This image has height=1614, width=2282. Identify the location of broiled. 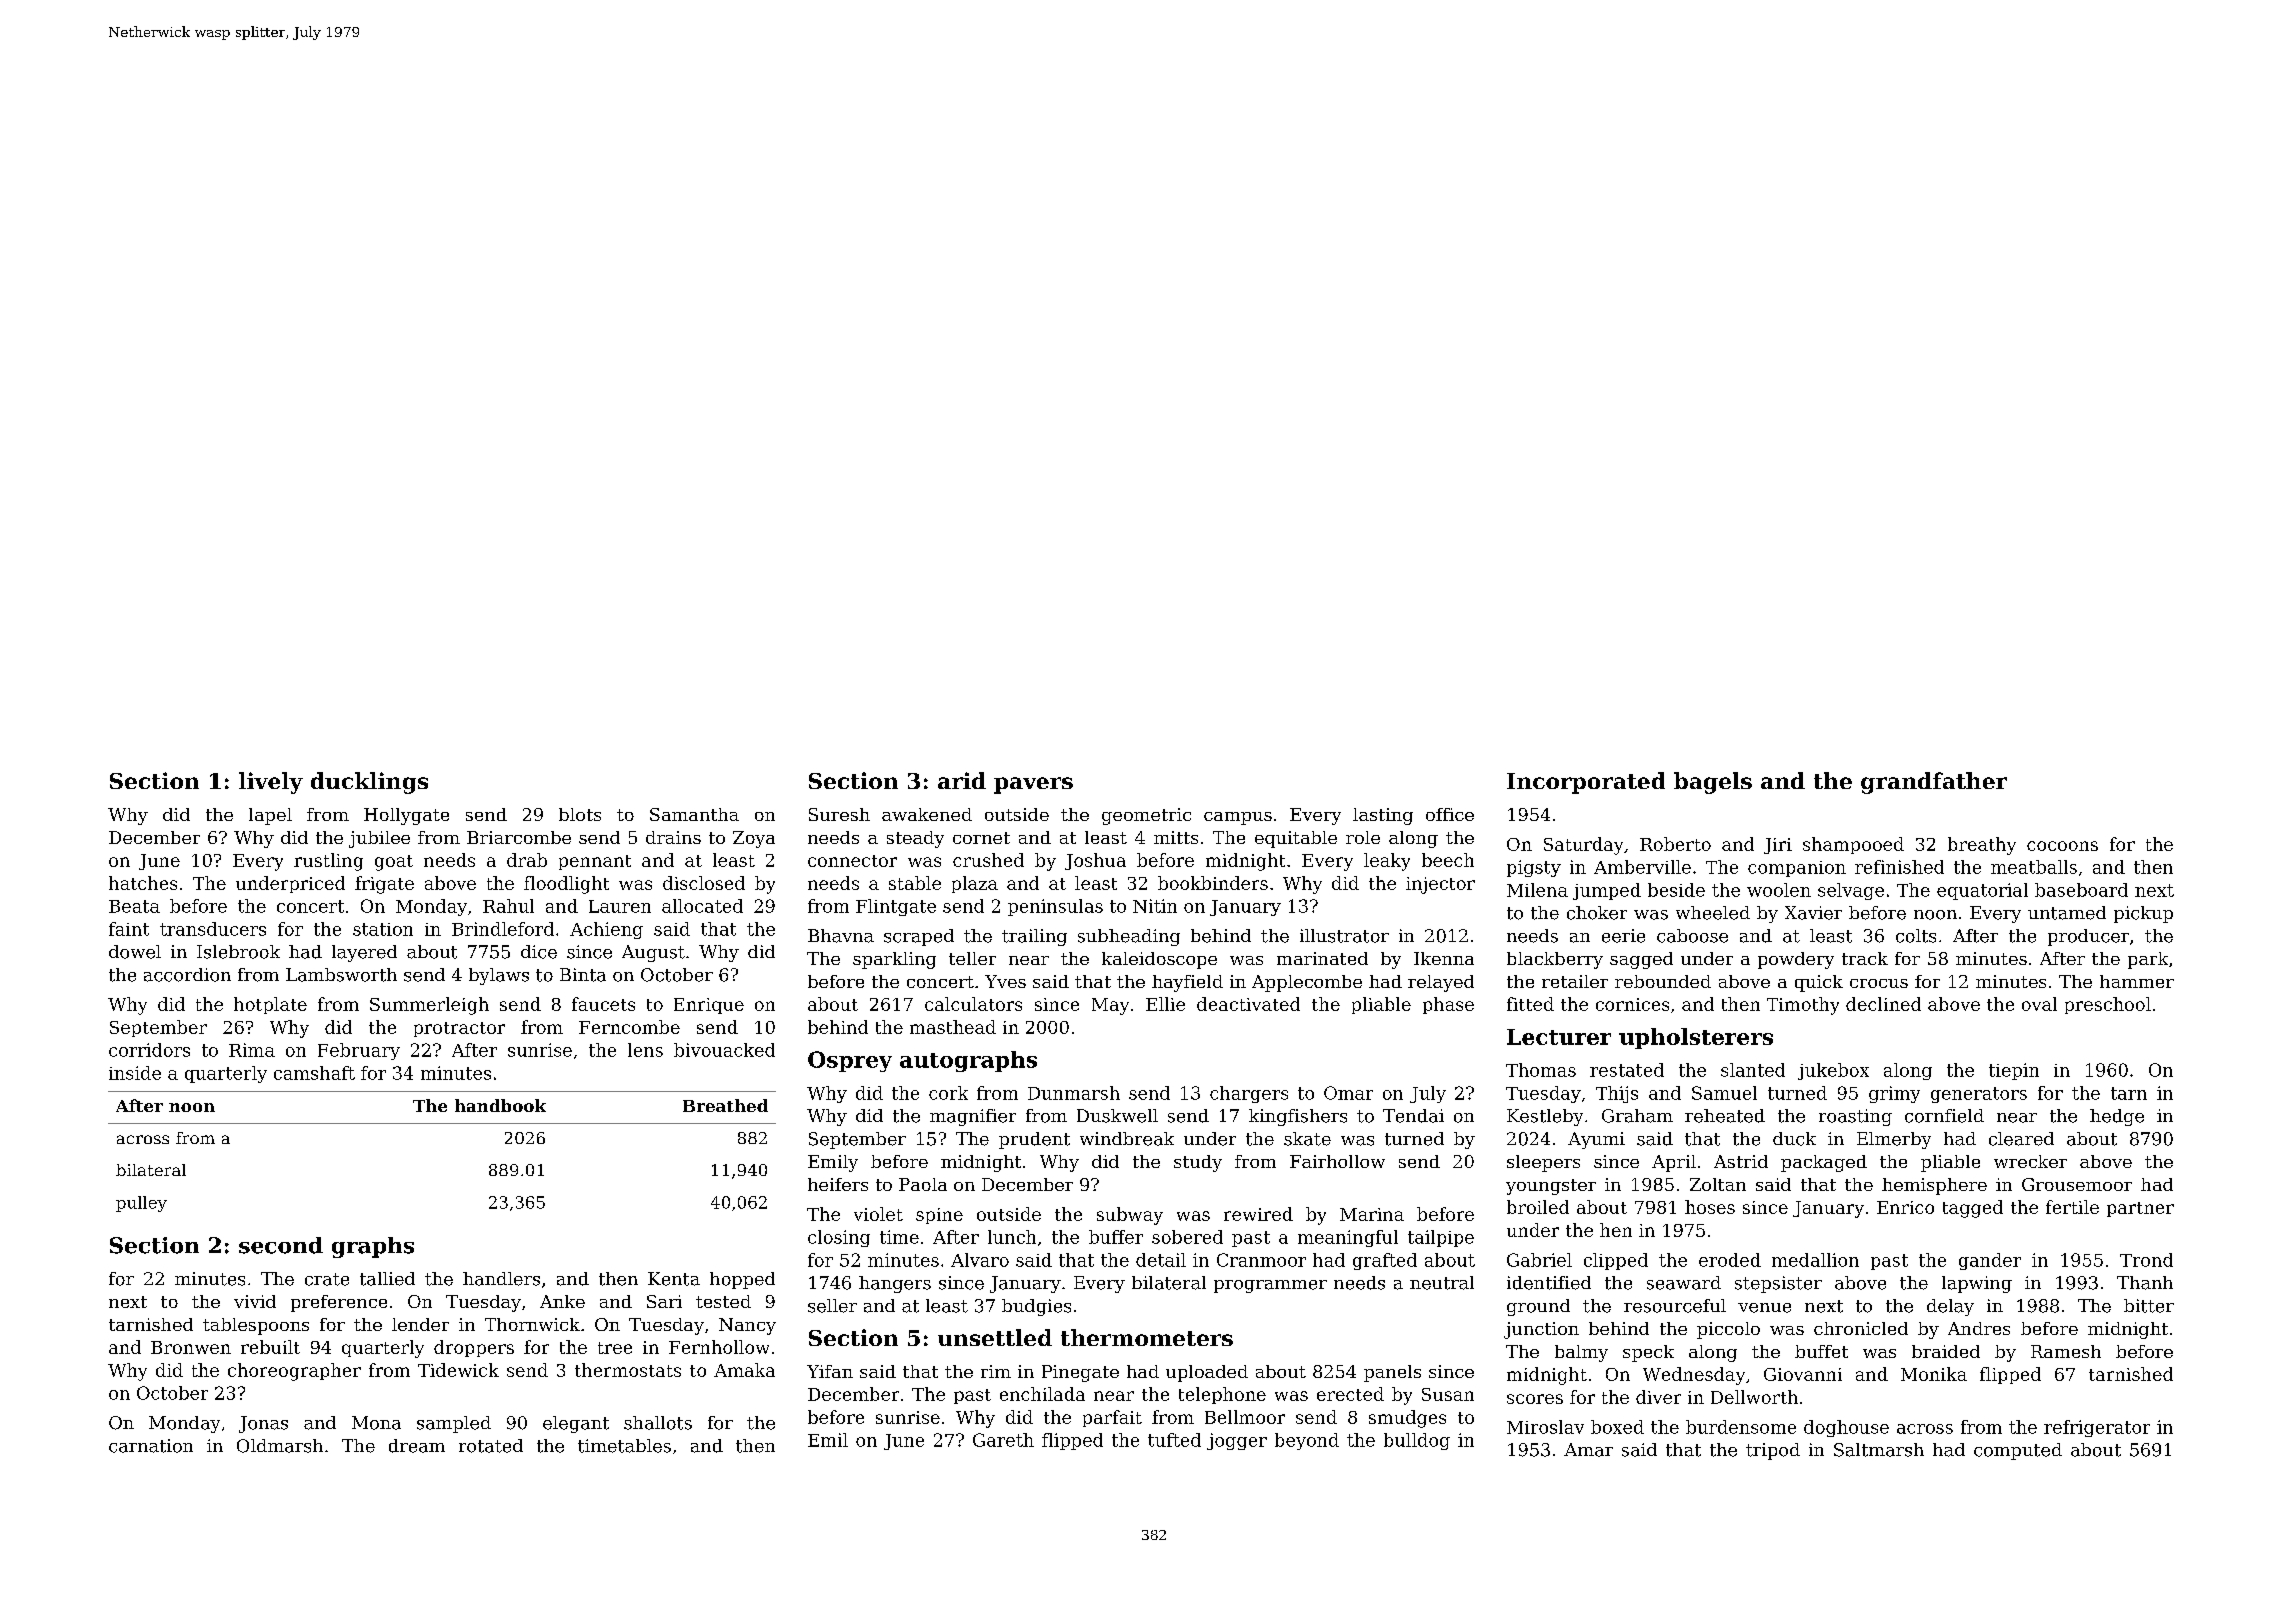
(1538, 1207).
